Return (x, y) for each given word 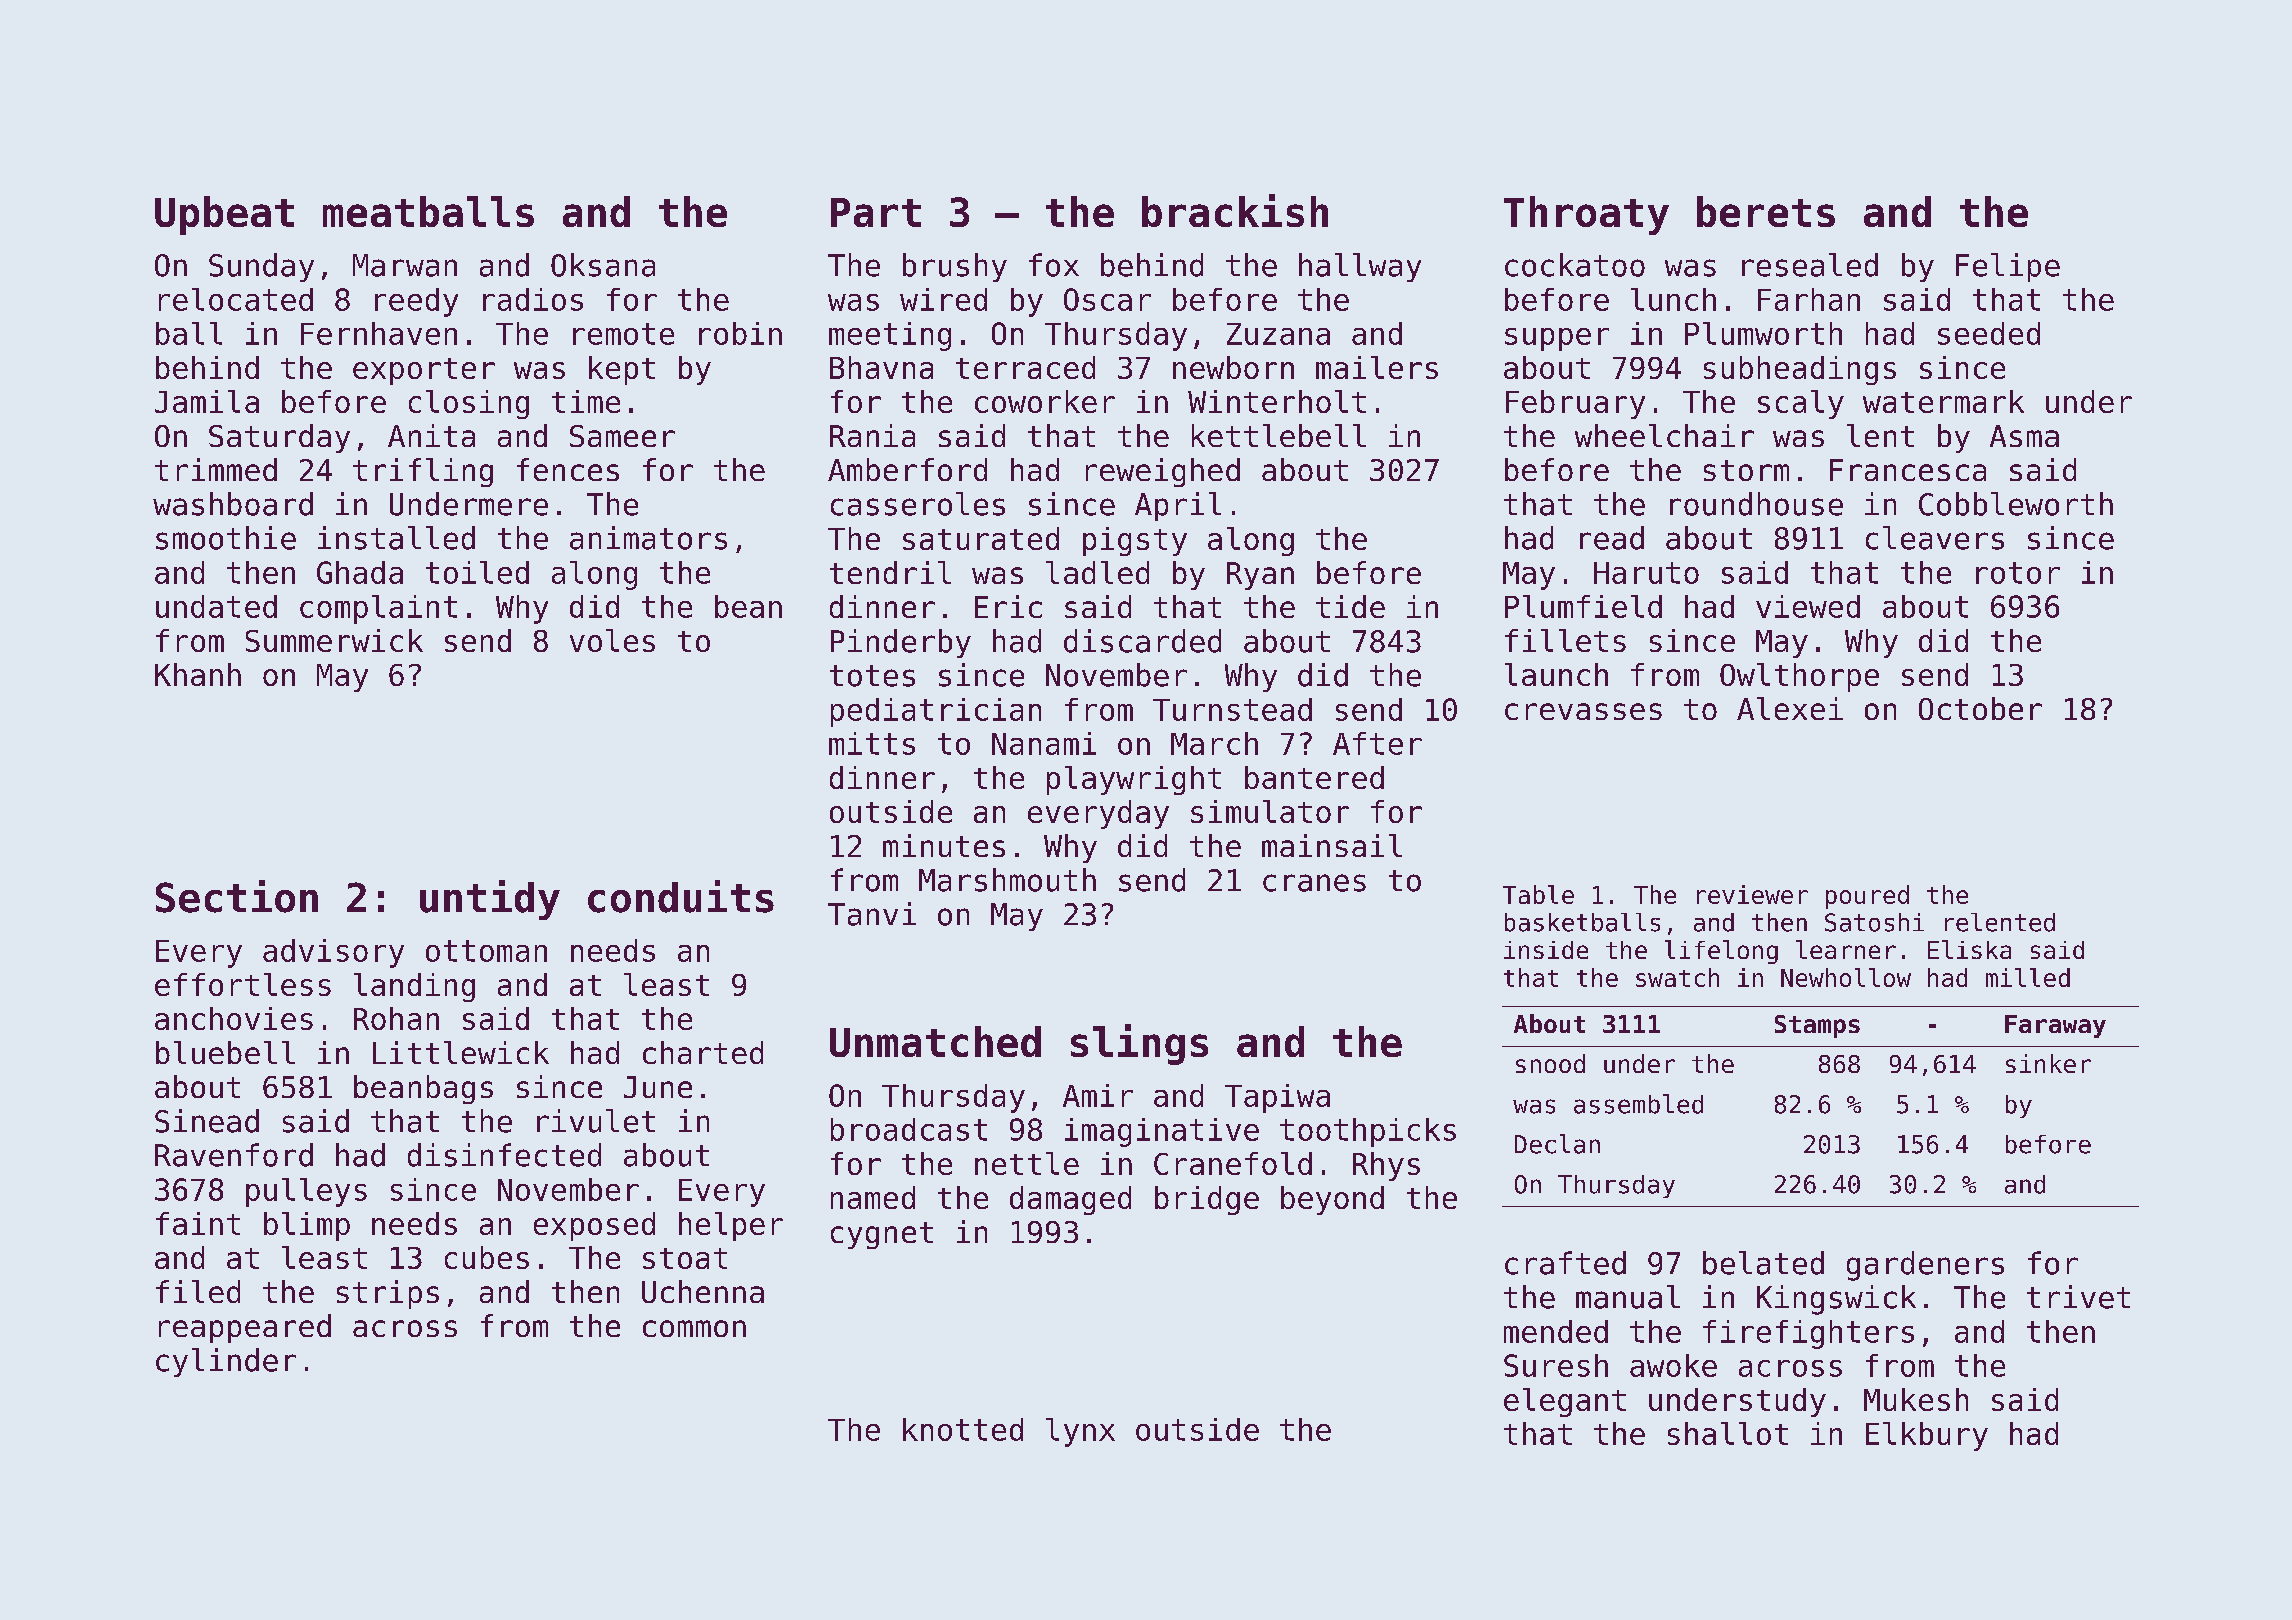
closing (469, 404)
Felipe (2008, 267)
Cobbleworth (2016, 504)
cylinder (226, 1362)
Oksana (603, 265)
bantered (1314, 777)
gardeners (1925, 1266)
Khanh (198, 674)
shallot (1728, 1433)
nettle (1027, 1163)
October (1980, 708)
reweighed (1163, 472)
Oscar (1107, 299)
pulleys (306, 1192)
